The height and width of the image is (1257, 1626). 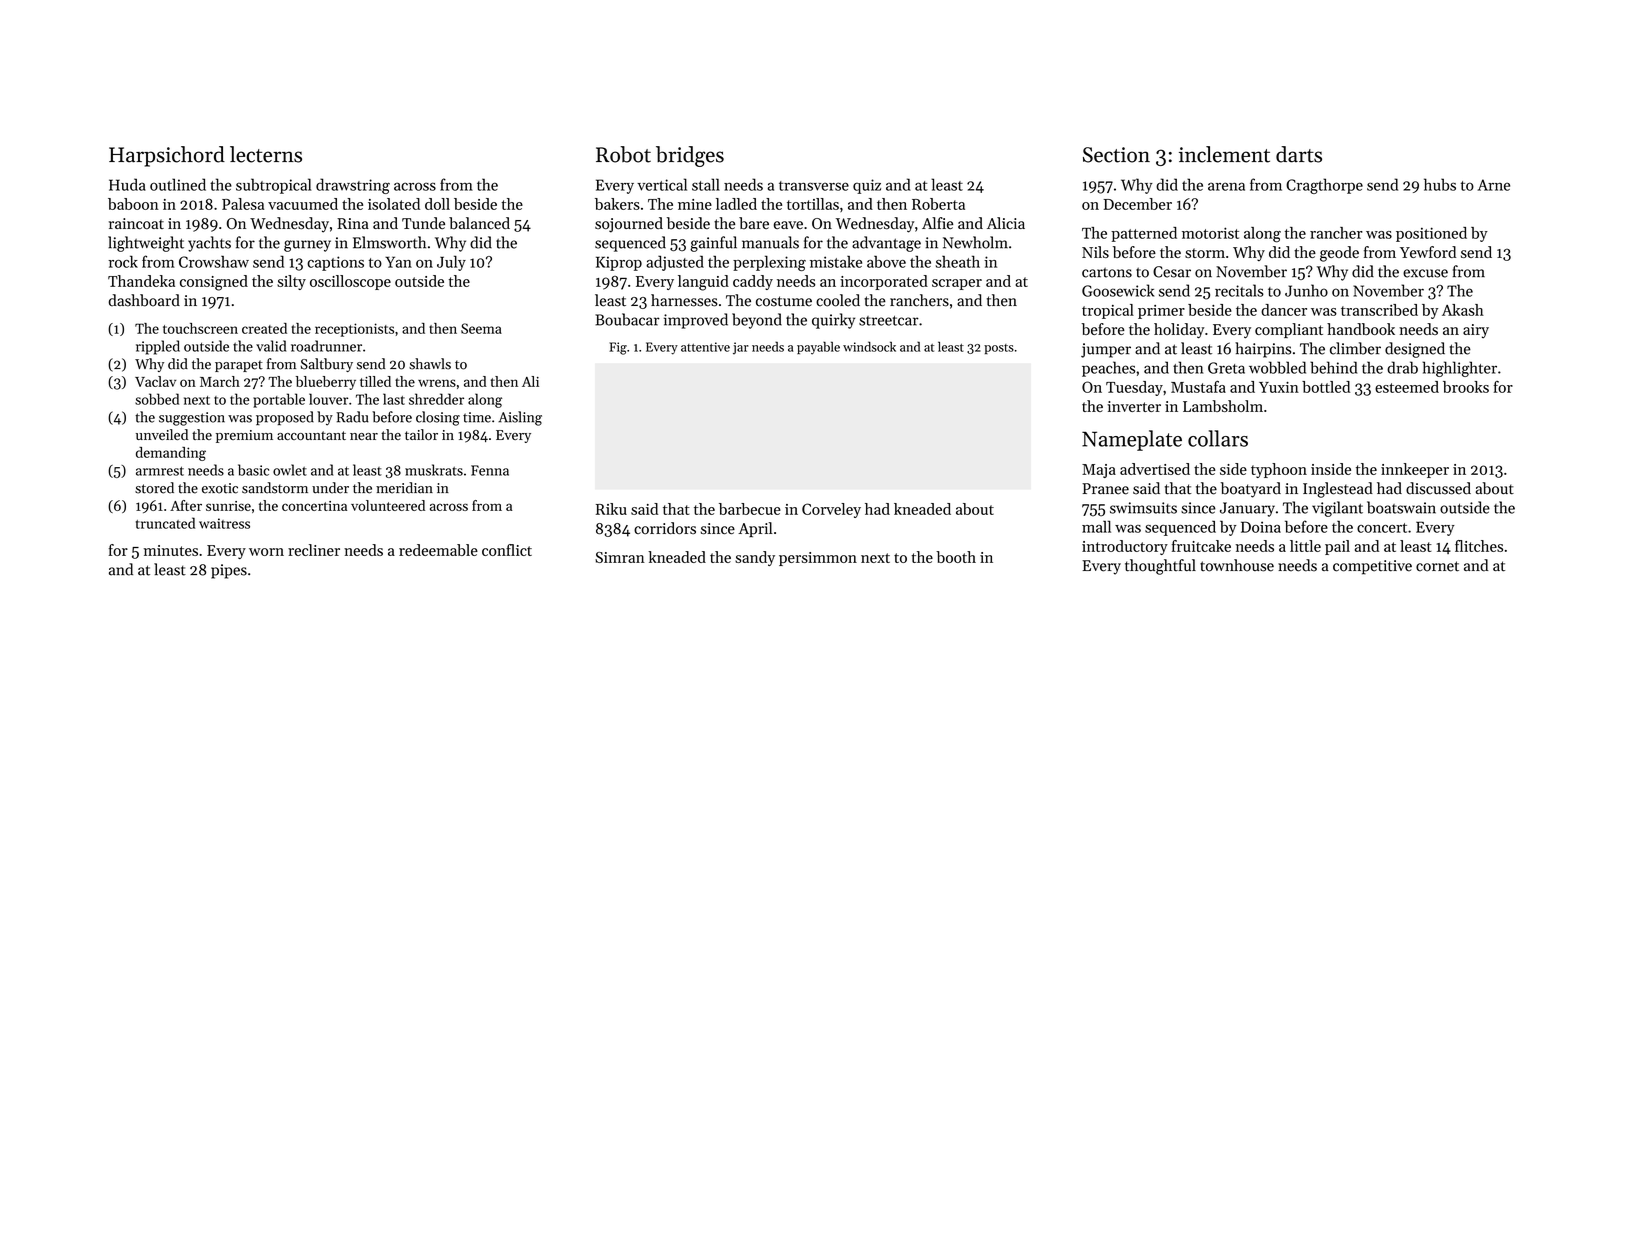 I want to click on darts, so click(x=1299, y=154).
